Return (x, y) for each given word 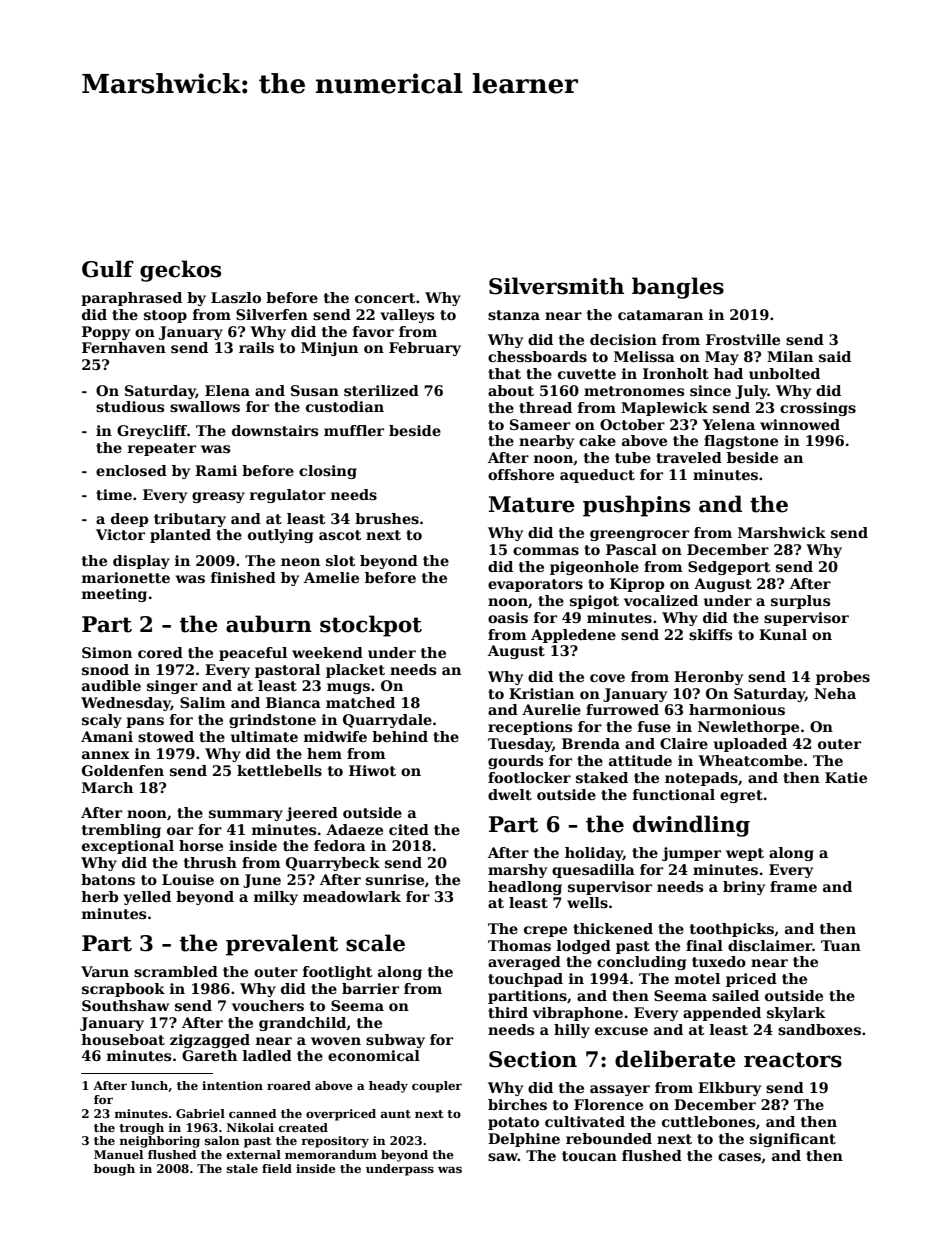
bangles (678, 288)
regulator (288, 496)
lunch (149, 1085)
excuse (621, 1031)
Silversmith (556, 286)
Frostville (743, 339)
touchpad (525, 980)
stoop (165, 316)
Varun (105, 971)
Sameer (540, 424)
